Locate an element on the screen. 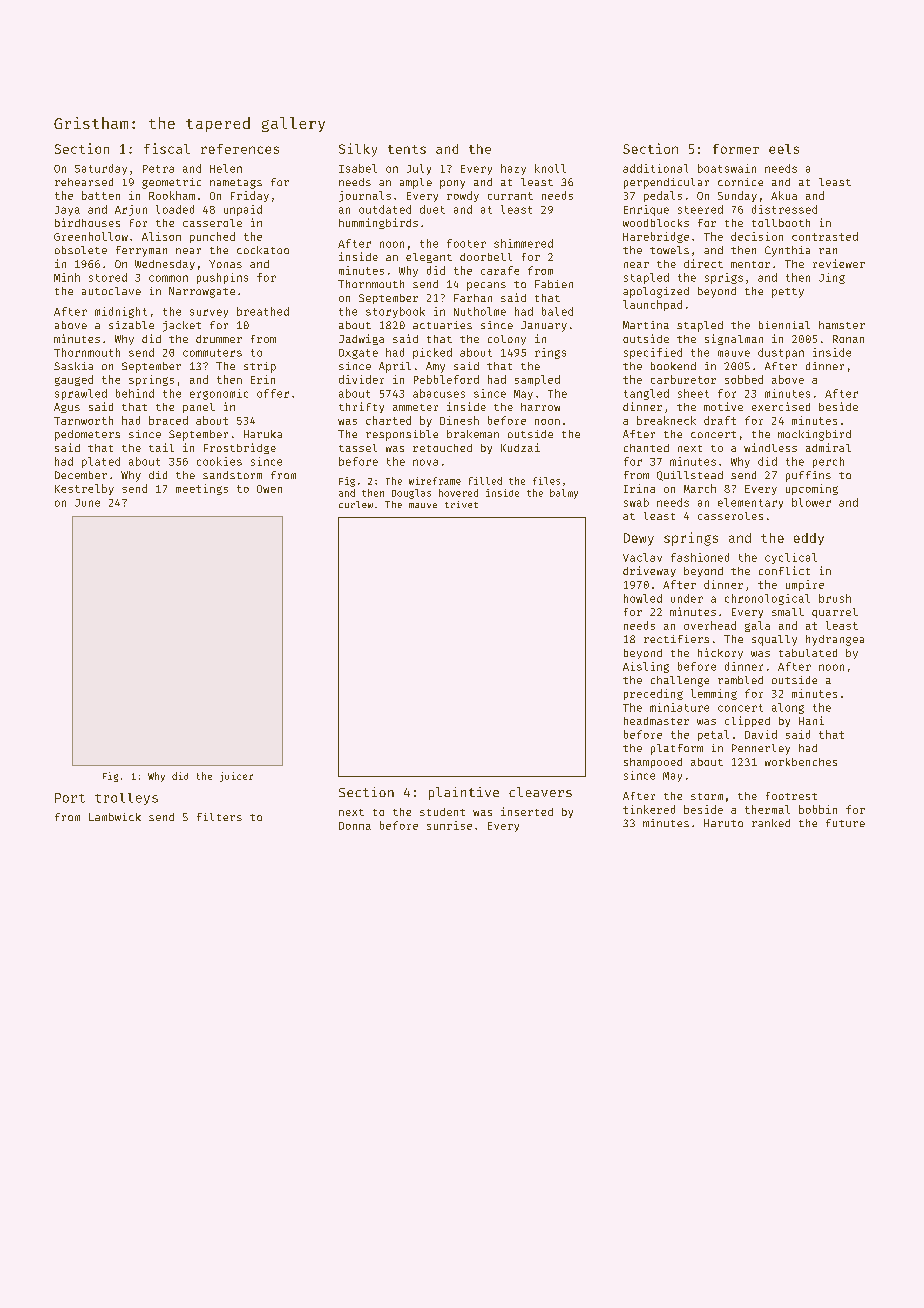 The width and height of the screenshot is (924, 1308). filters is located at coordinates (219, 817).
